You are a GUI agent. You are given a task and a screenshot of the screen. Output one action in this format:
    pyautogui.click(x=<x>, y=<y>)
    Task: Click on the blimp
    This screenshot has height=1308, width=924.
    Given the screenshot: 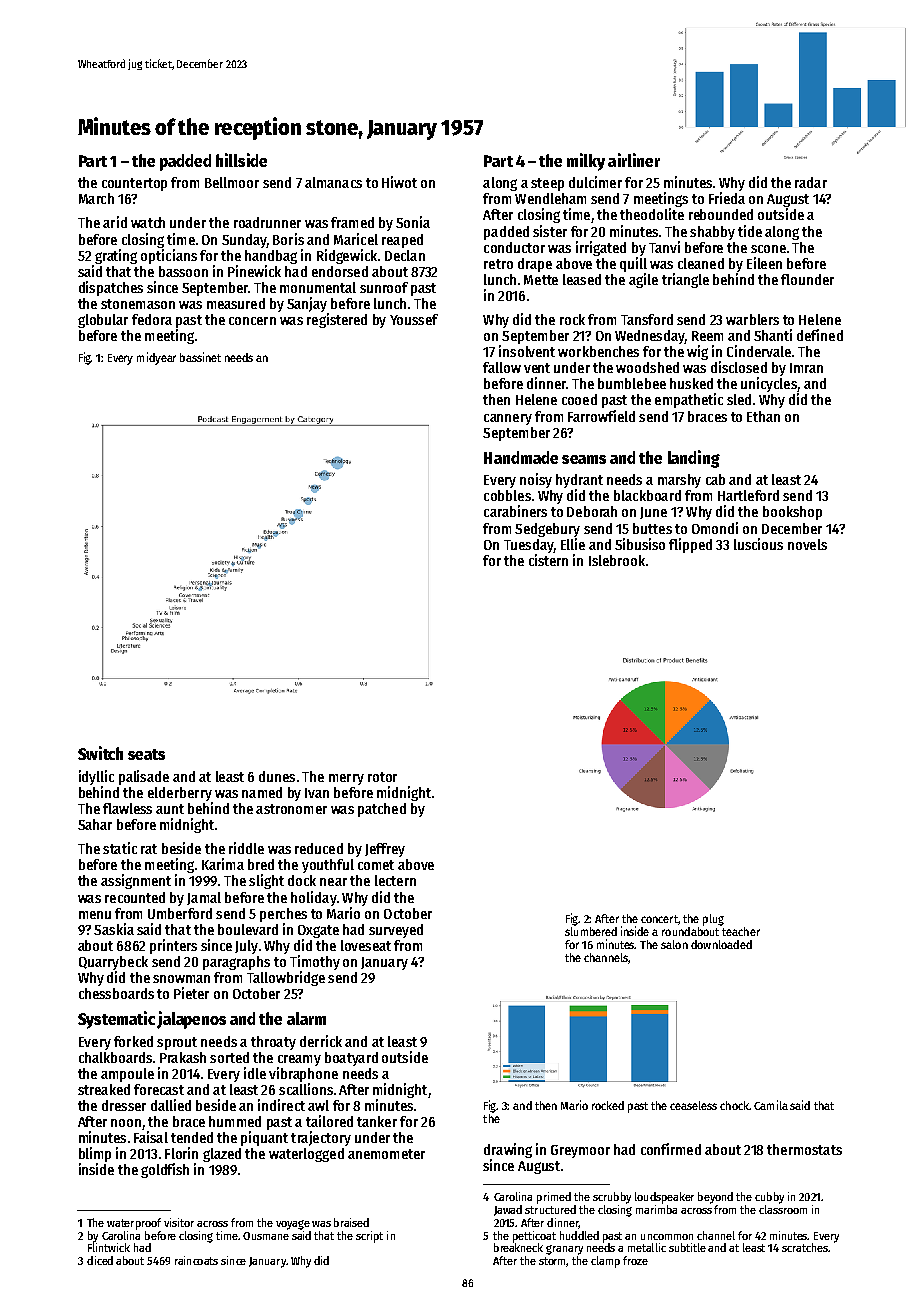 What is the action you would take?
    pyautogui.click(x=95, y=1154)
